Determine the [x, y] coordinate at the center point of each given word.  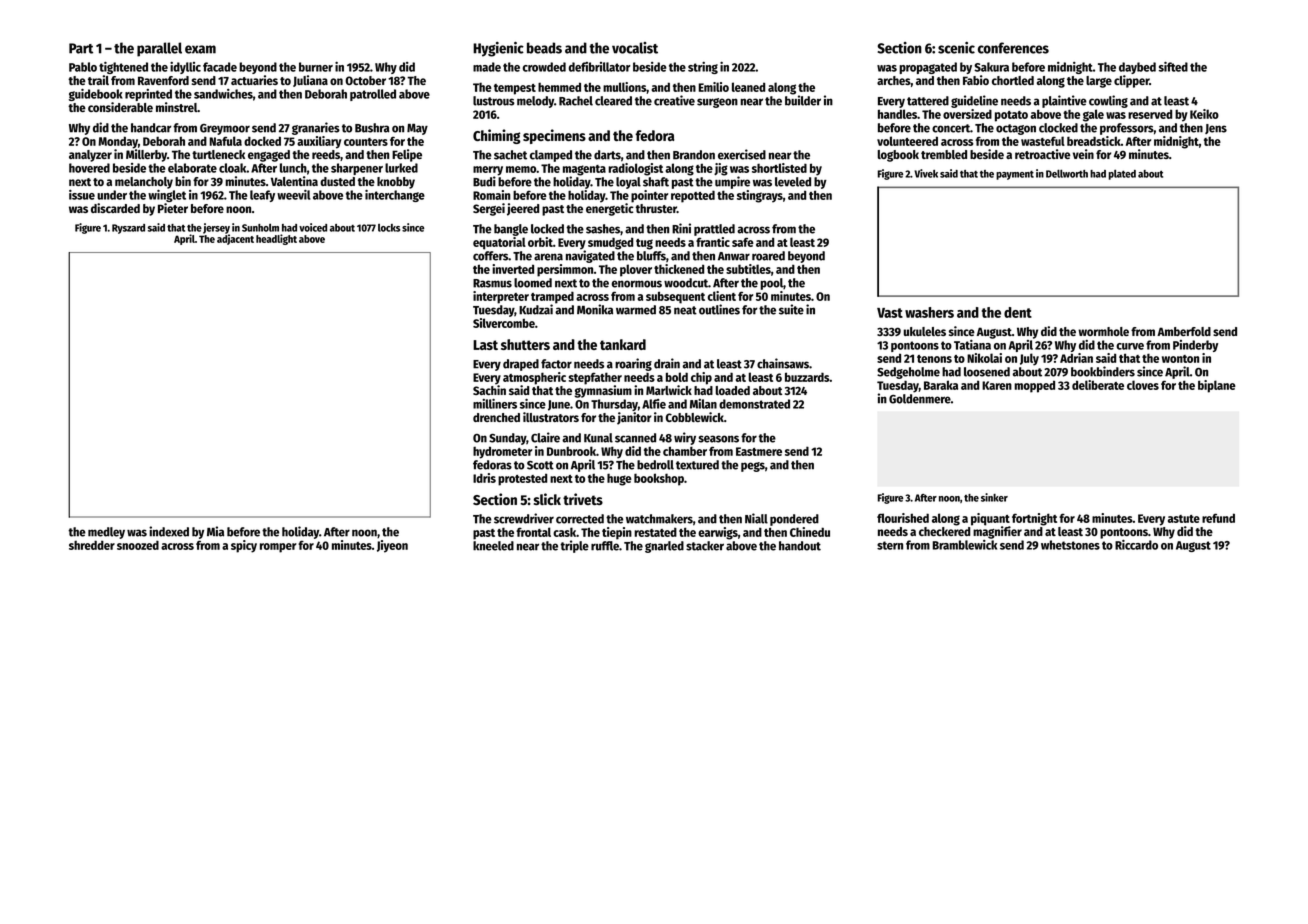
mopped [1034, 386]
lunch [293, 168]
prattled [714, 230]
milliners [495, 404]
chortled [1013, 80]
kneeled [493, 546]
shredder [92, 545]
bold [677, 377]
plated [1122, 174]
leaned [748, 87]
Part [81, 48]
